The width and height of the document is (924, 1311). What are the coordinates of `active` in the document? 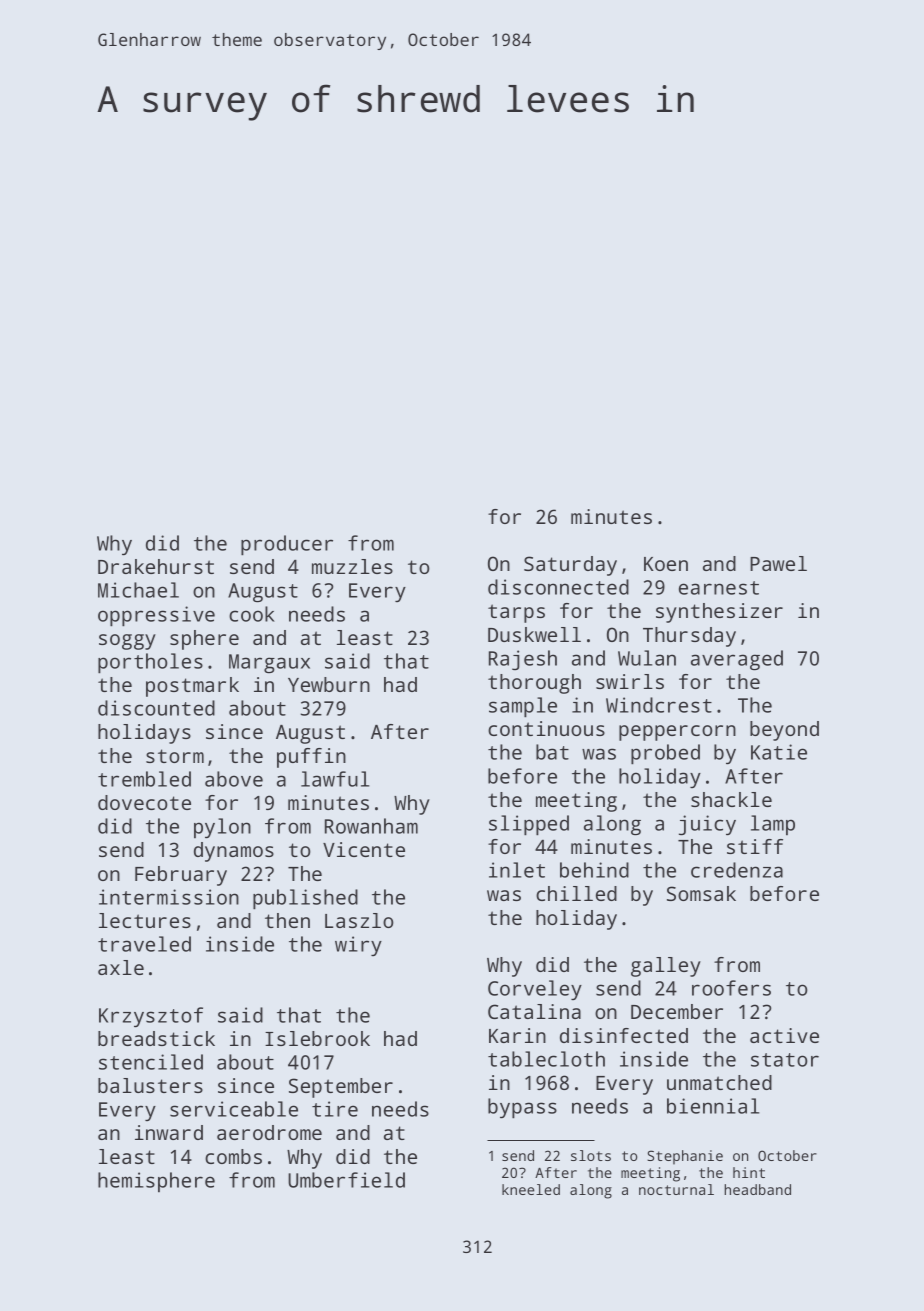 It's located at (784, 1035).
